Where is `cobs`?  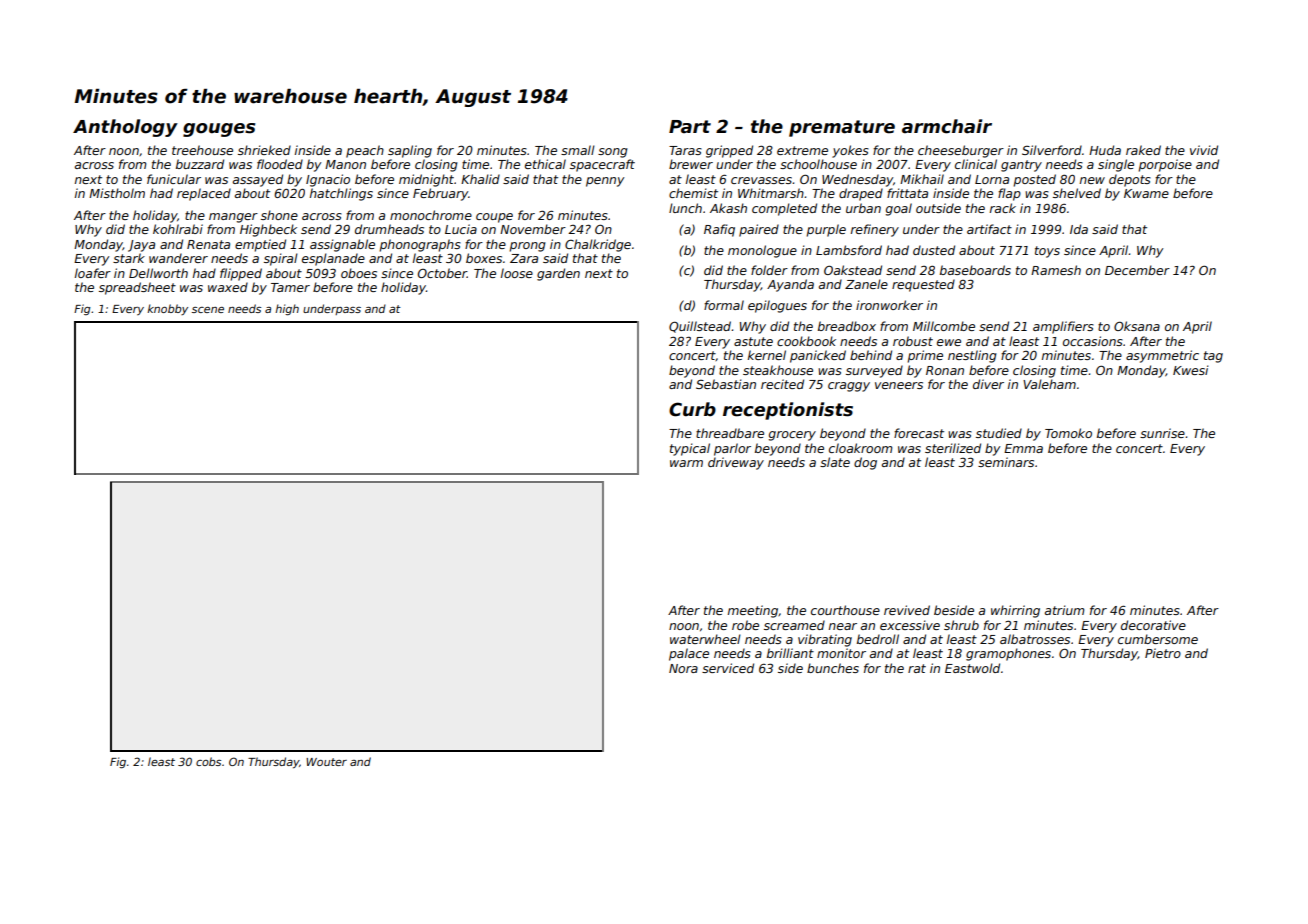 cobs is located at coordinates (208, 761).
